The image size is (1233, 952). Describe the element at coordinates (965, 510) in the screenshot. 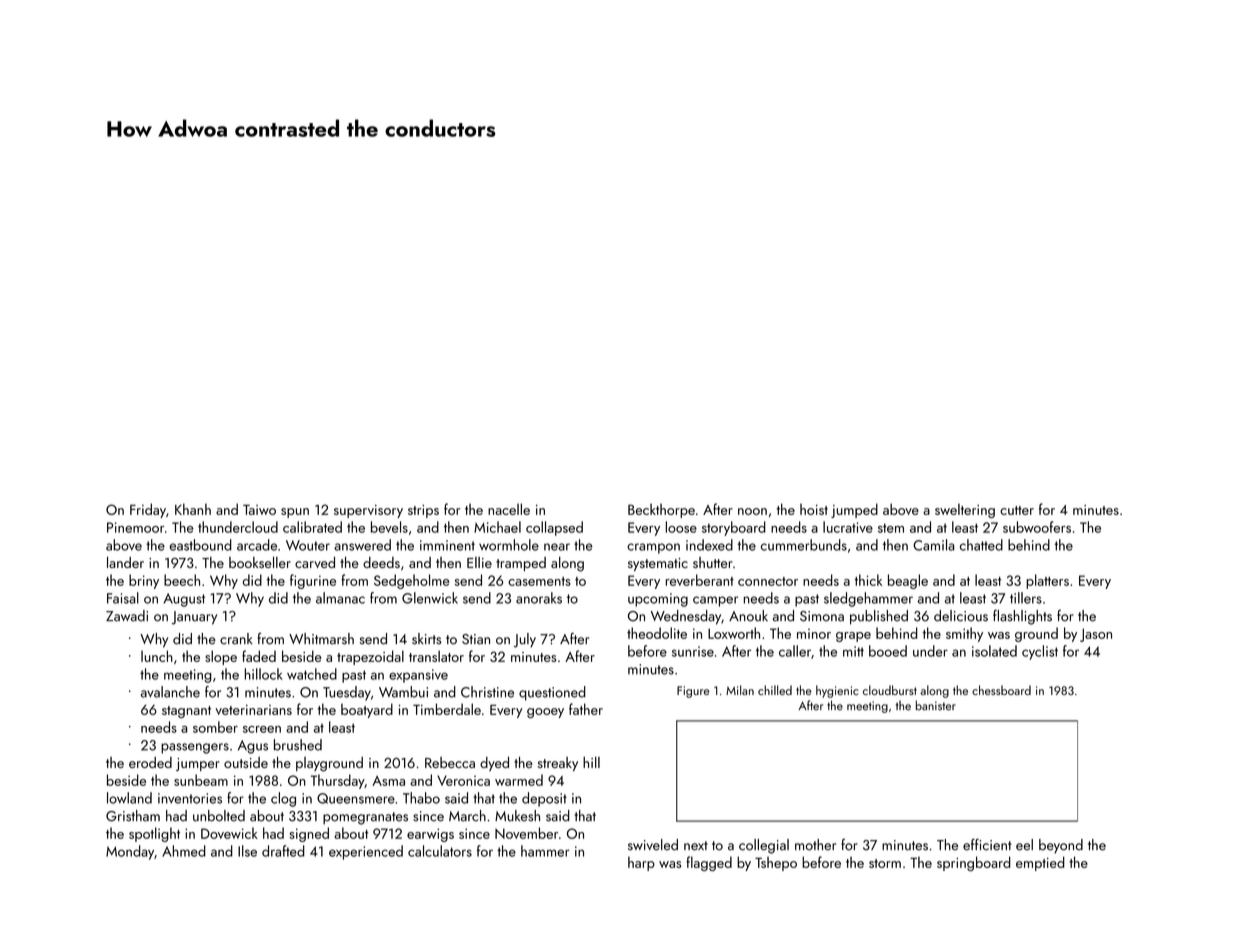

I see `sweltering` at that location.
